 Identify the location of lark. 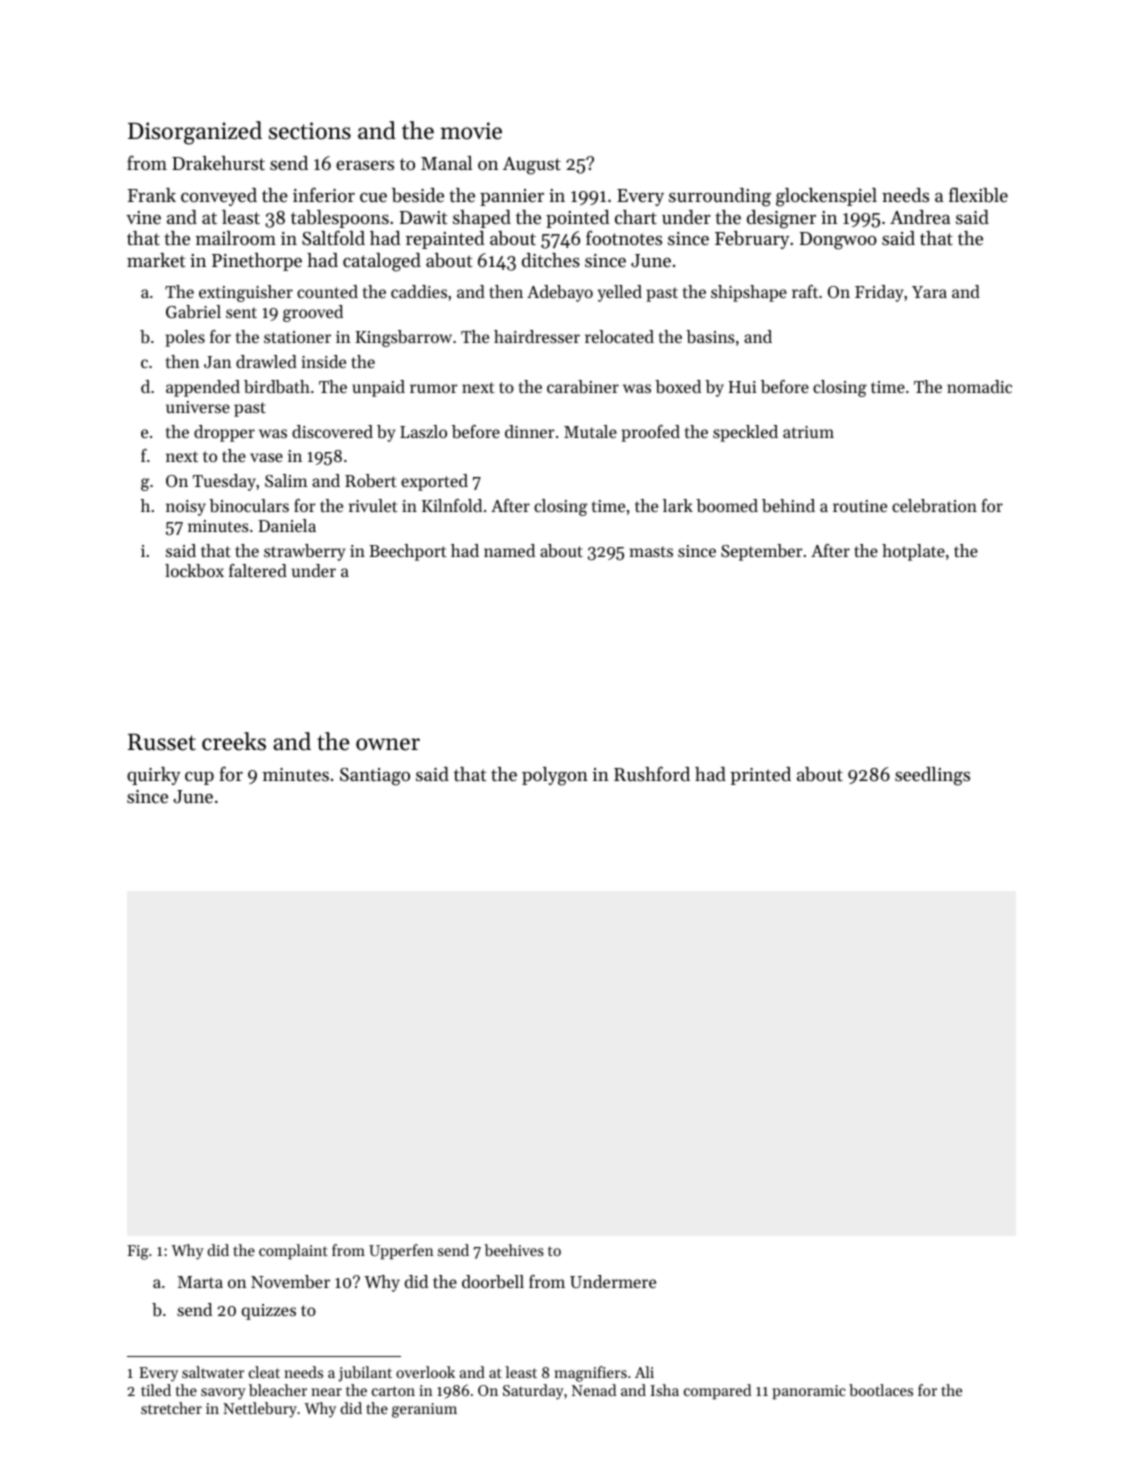
(678, 505).
